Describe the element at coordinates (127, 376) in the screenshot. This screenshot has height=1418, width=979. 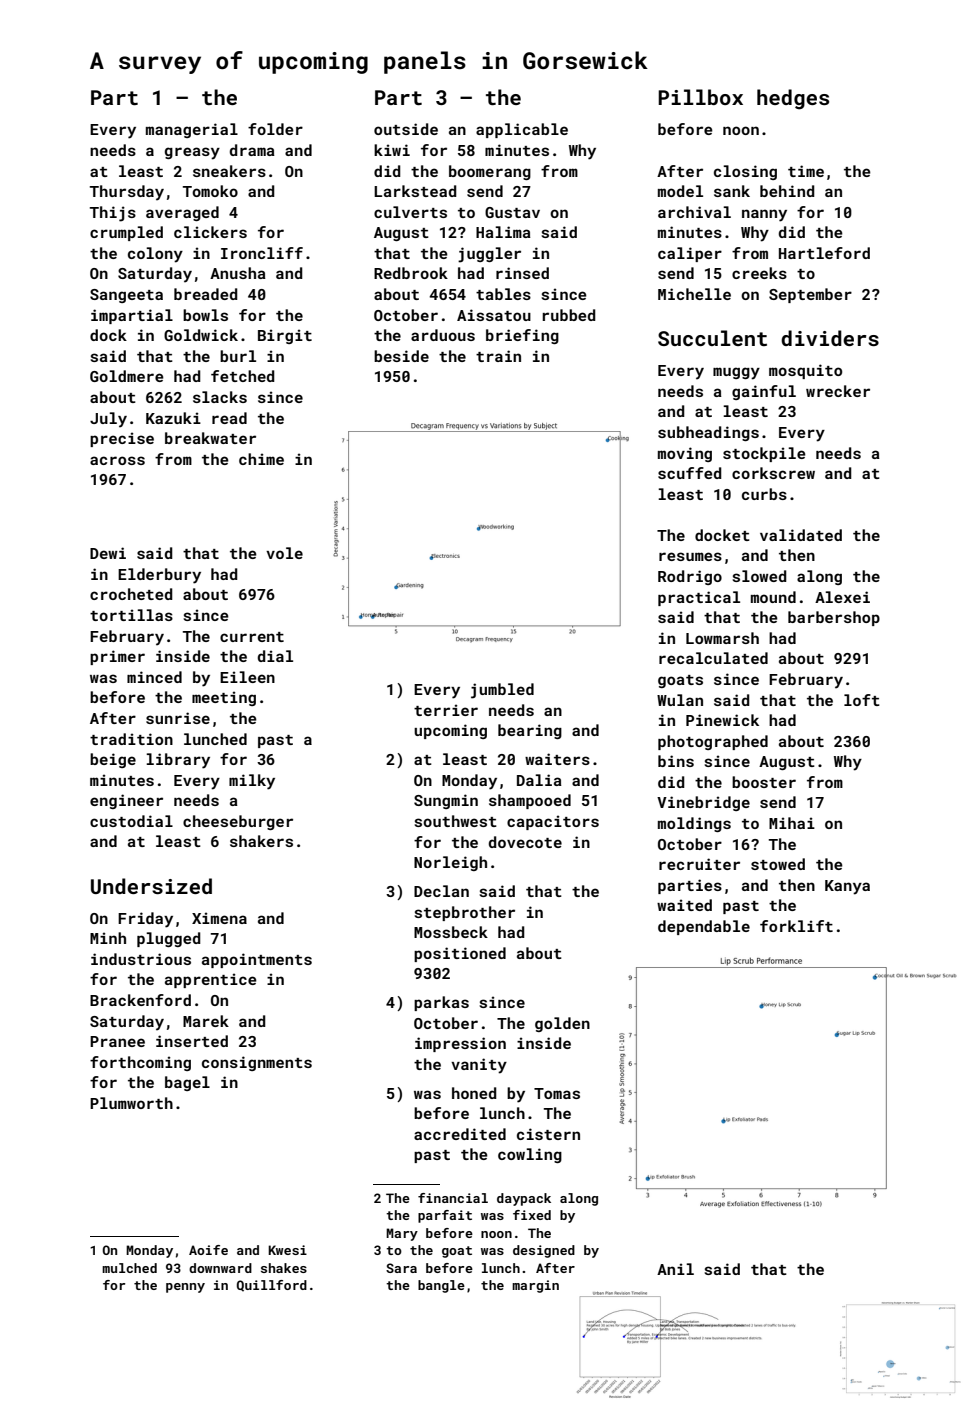
I see `Goldmere` at that location.
